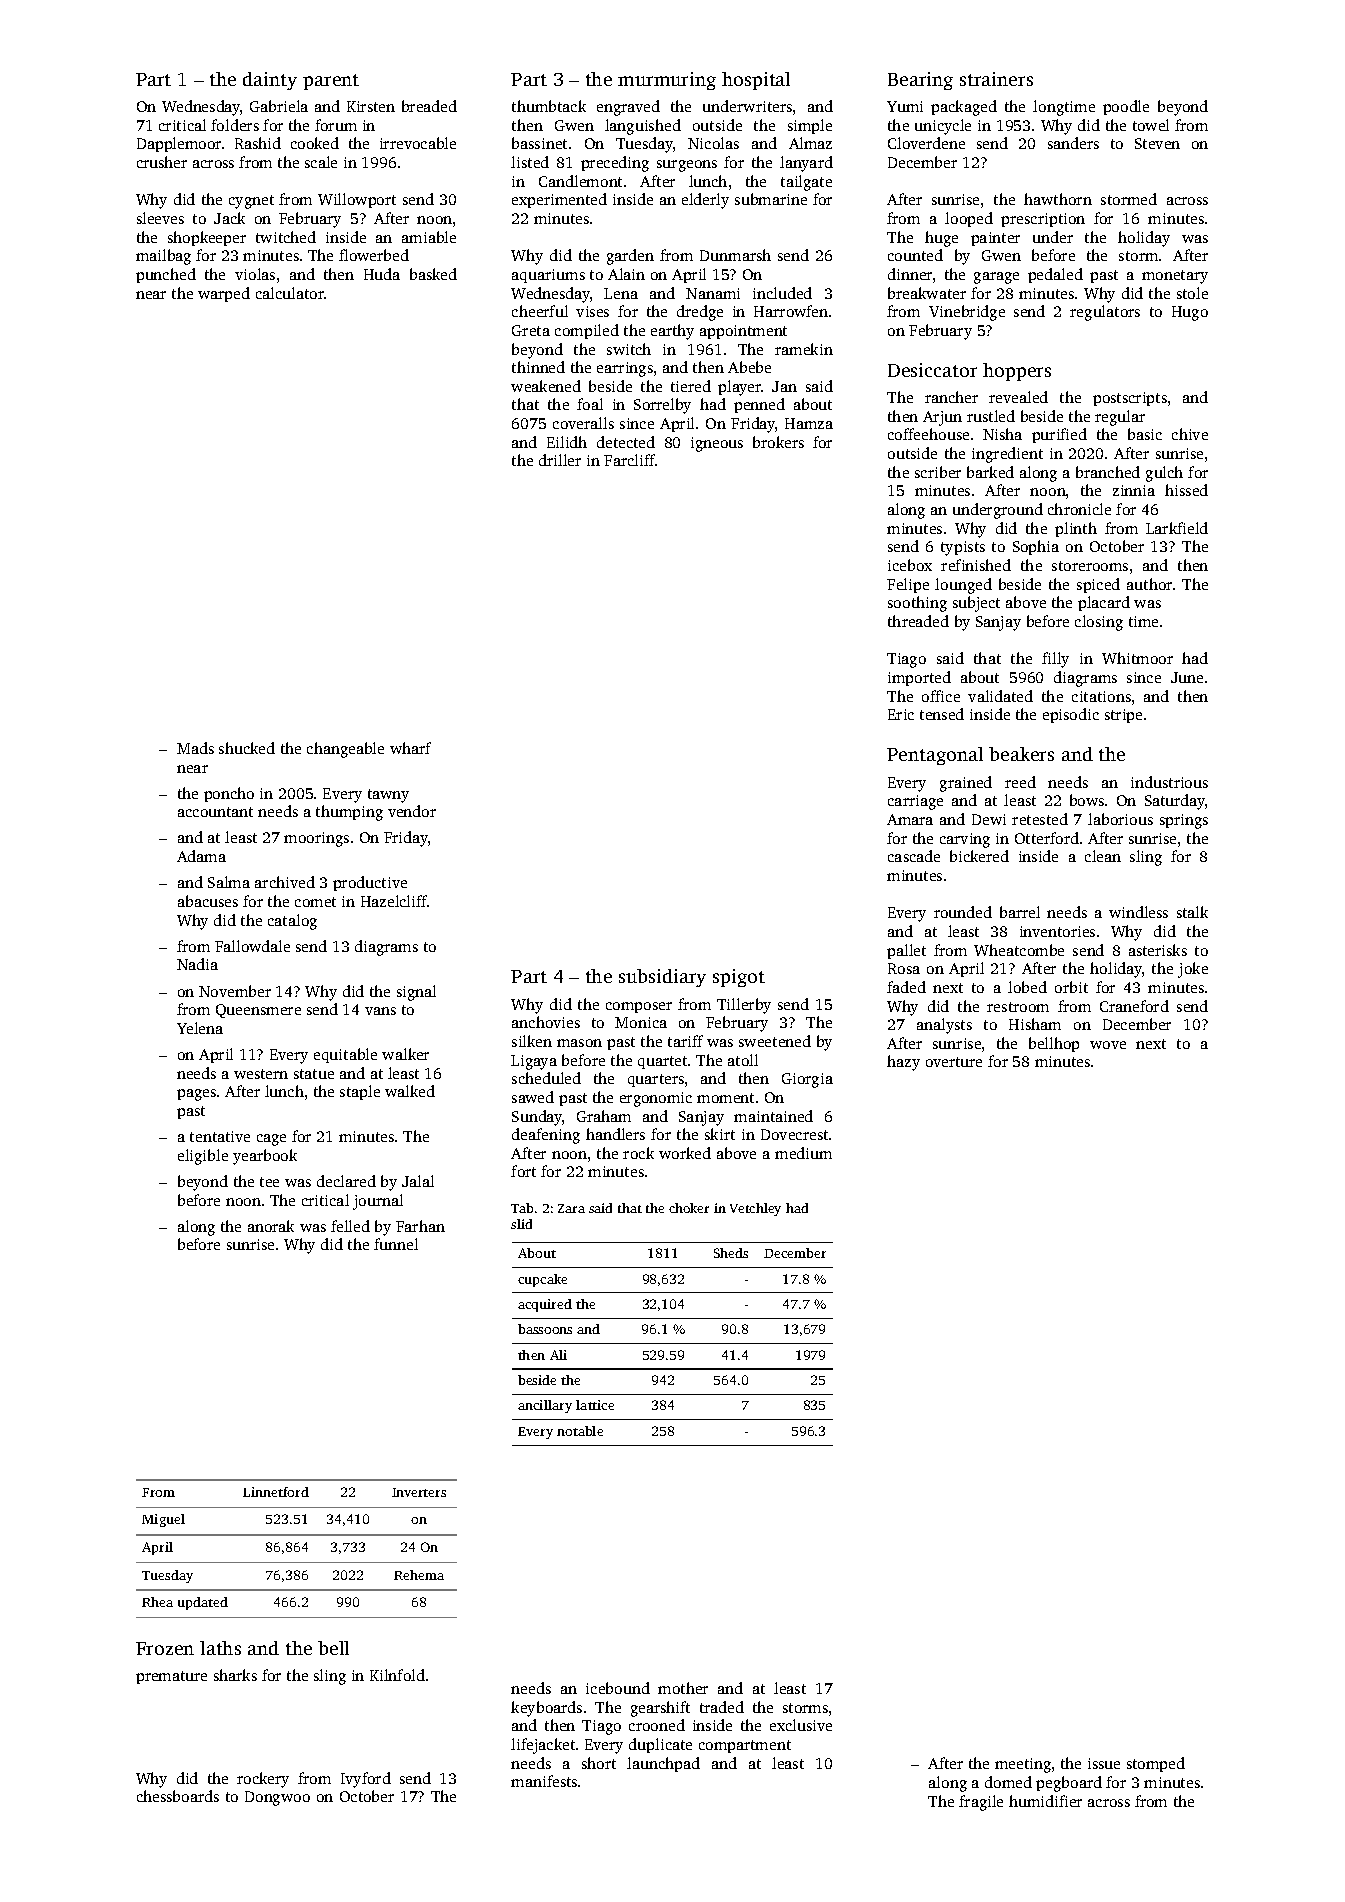 This screenshot has width=1345, height=1902. Describe the element at coordinates (567, 442) in the screenshot. I see `Eilidh` at that location.
